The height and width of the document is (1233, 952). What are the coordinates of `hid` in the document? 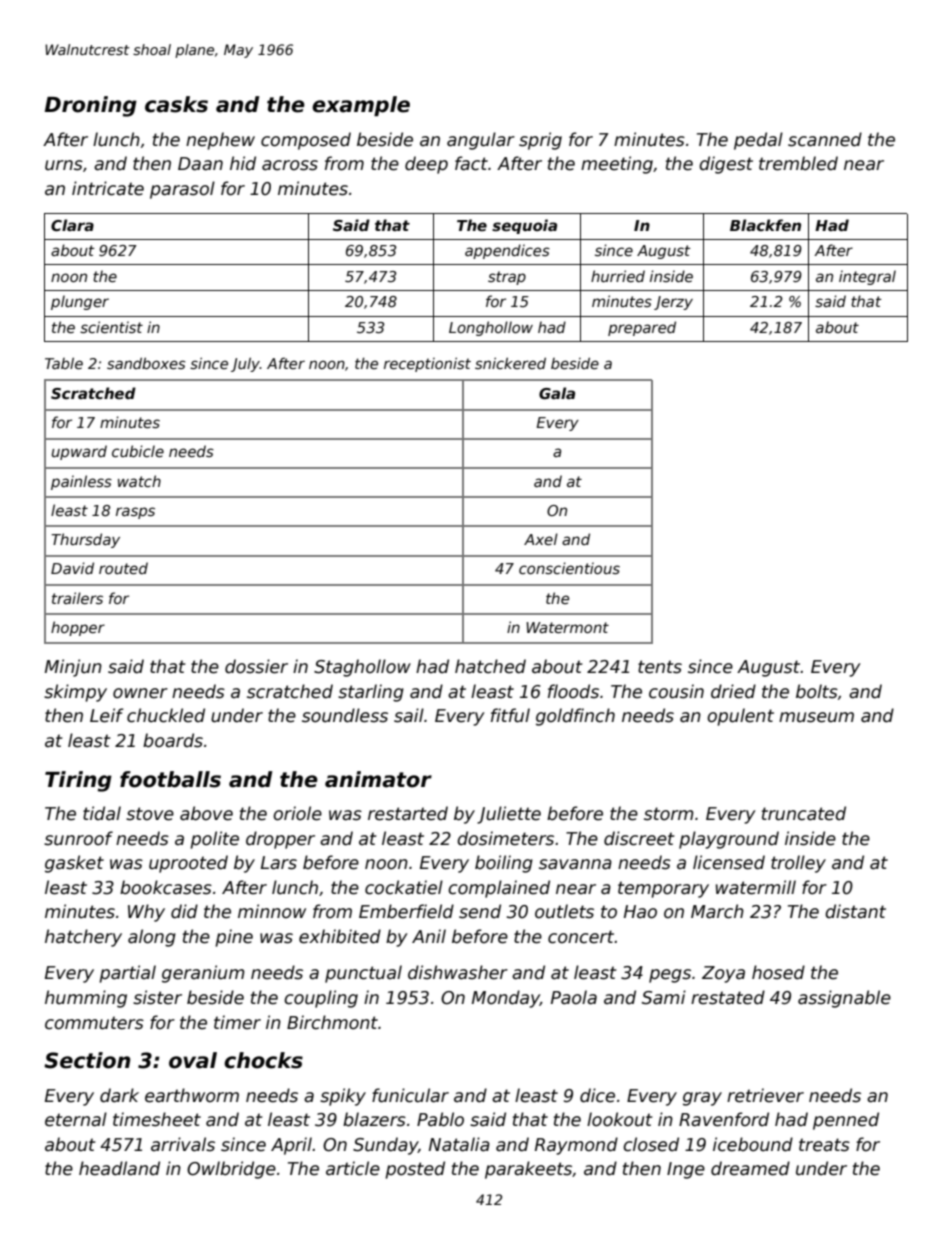 It's located at (243, 163).
